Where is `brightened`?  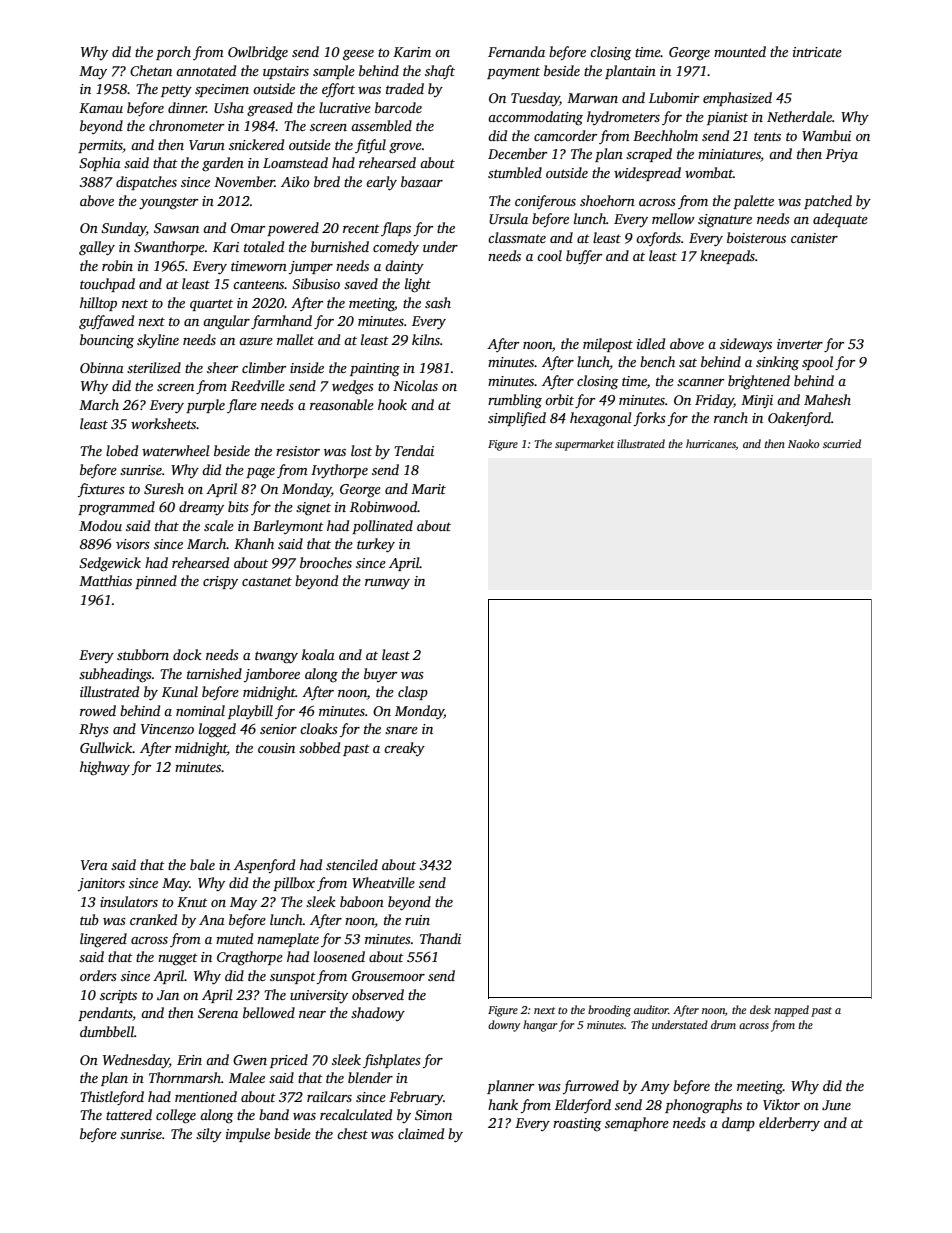
brightened is located at coordinates (759, 382).
